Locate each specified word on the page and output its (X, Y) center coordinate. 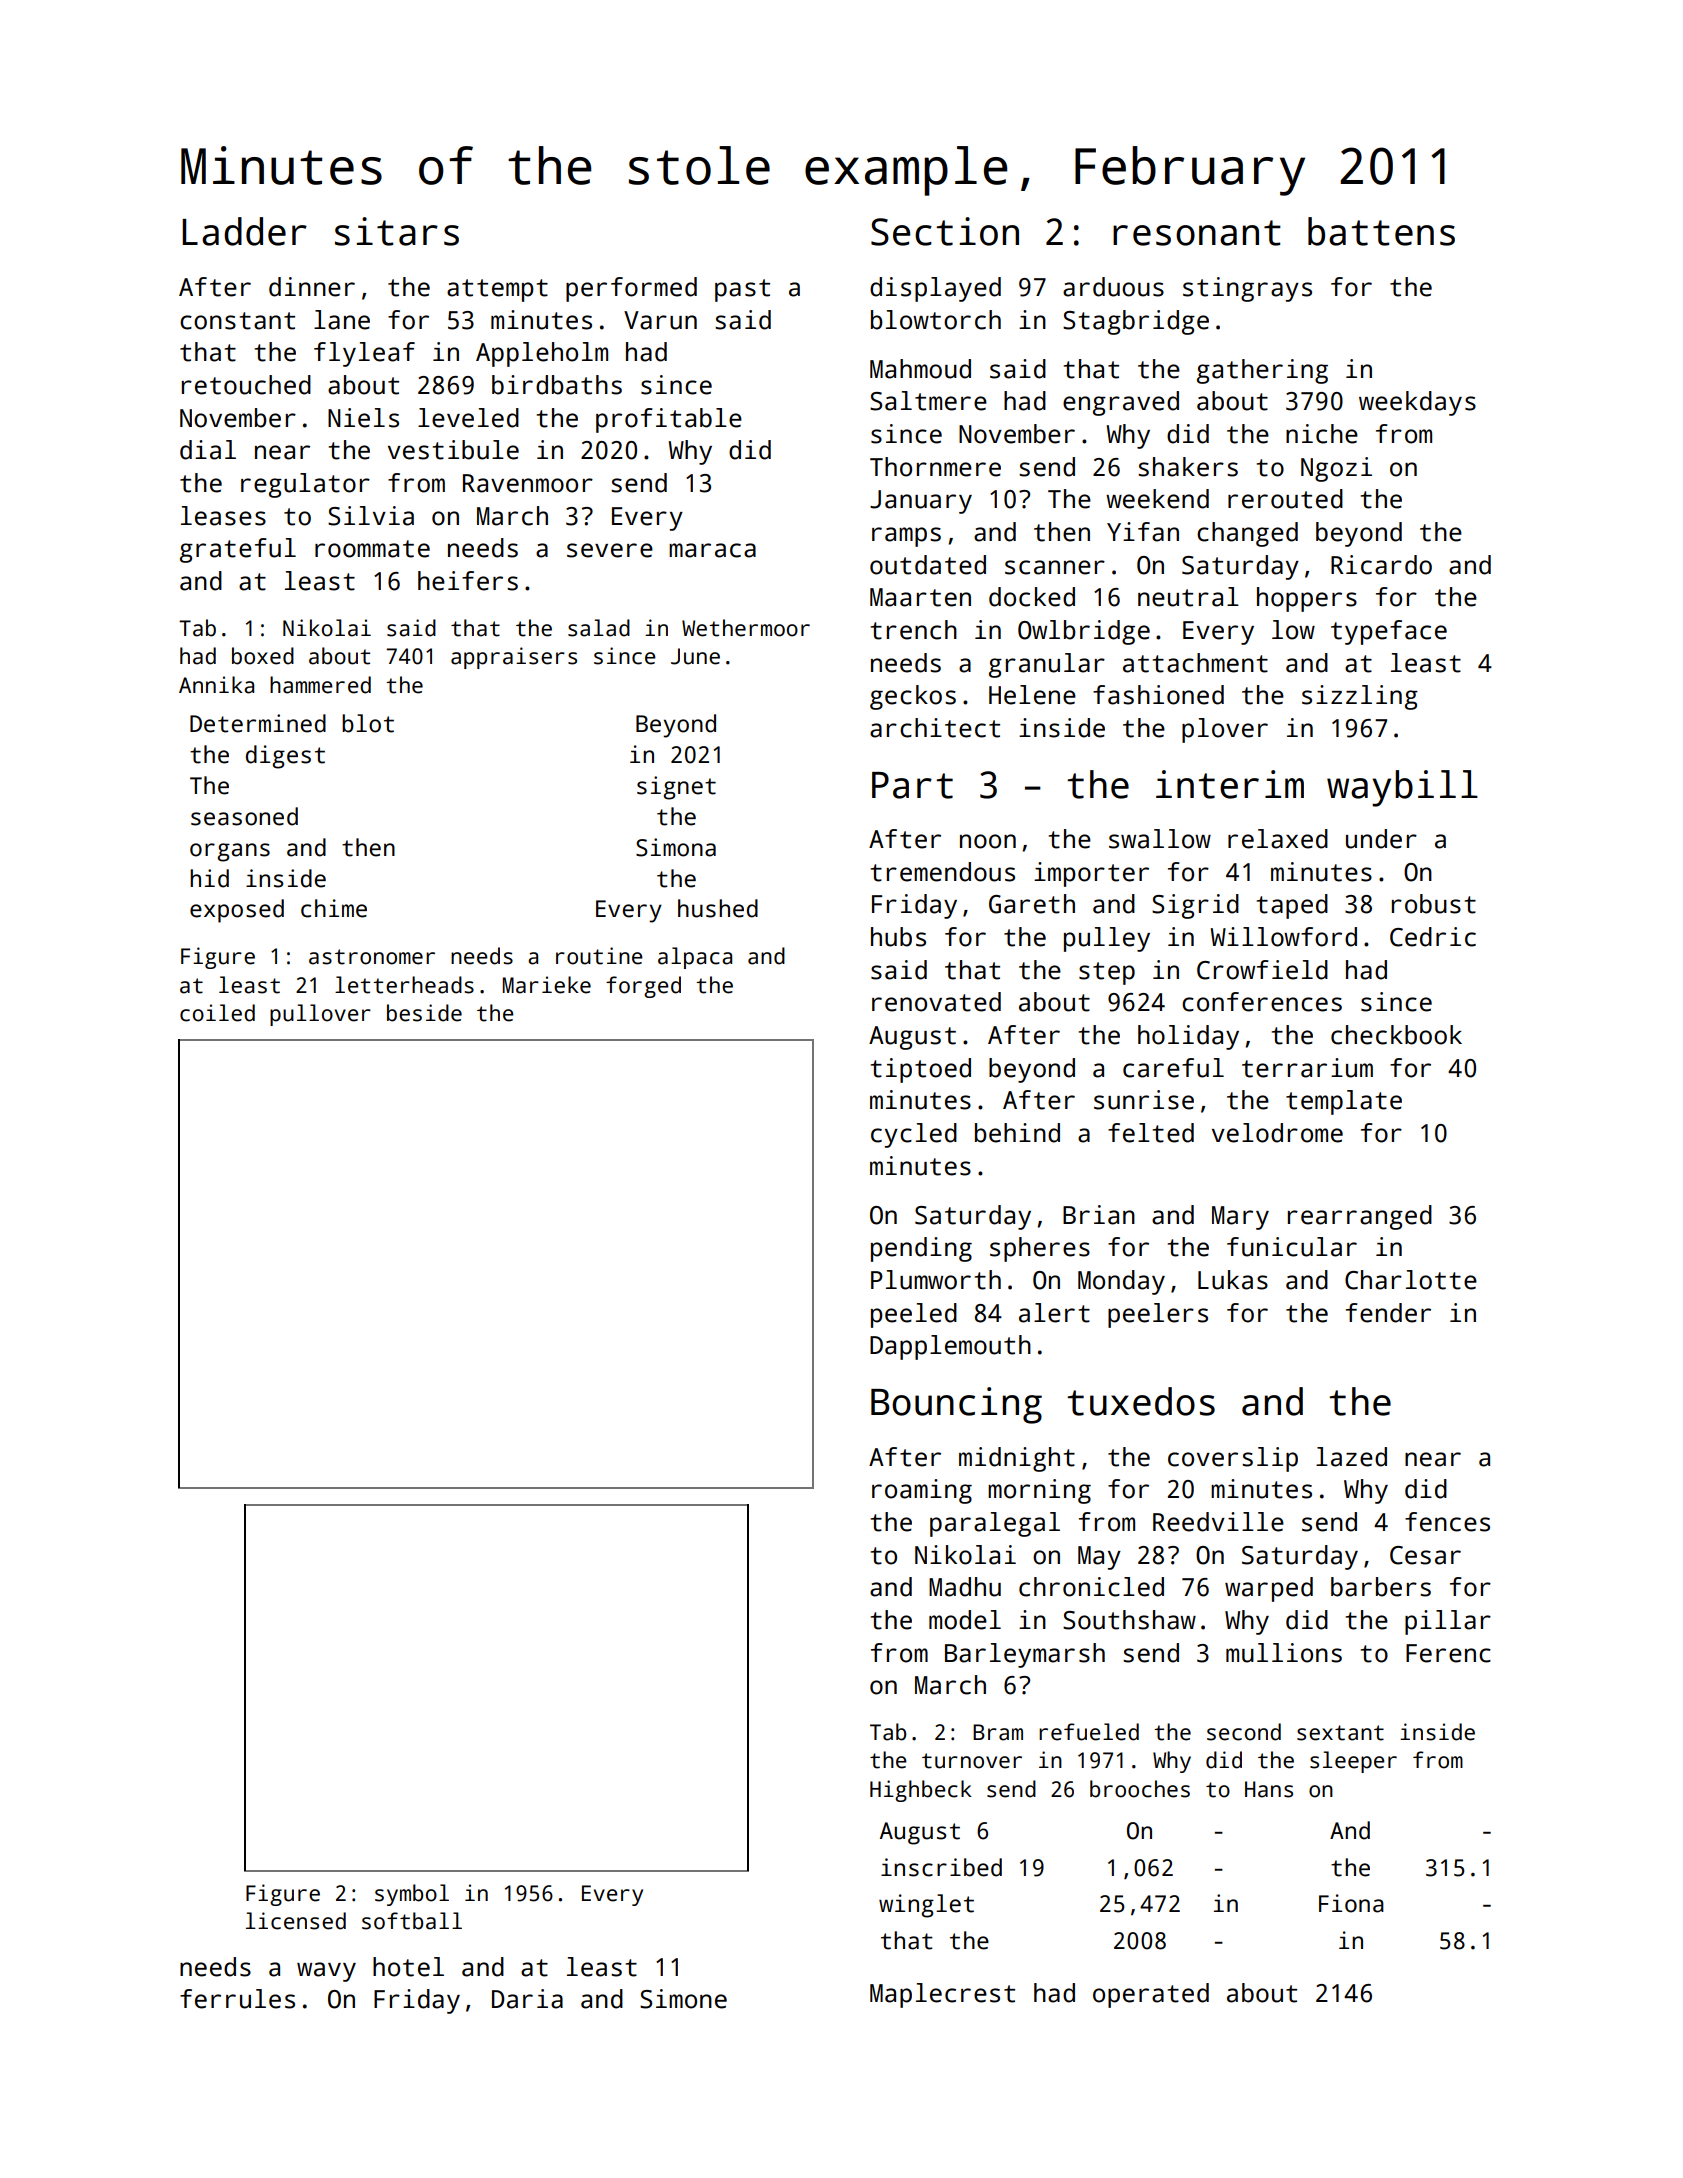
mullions (1284, 1653)
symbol (412, 1895)
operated (1151, 1995)
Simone (683, 1999)
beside (424, 1013)
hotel (408, 1967)
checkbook (1396, 1035)
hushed (718, 908)
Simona (676, 847)
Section (945, 231)
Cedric (1433, 937)
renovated (936, 1002)
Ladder (244, 231)
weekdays (1417, 403)
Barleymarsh (1025, 1655)
